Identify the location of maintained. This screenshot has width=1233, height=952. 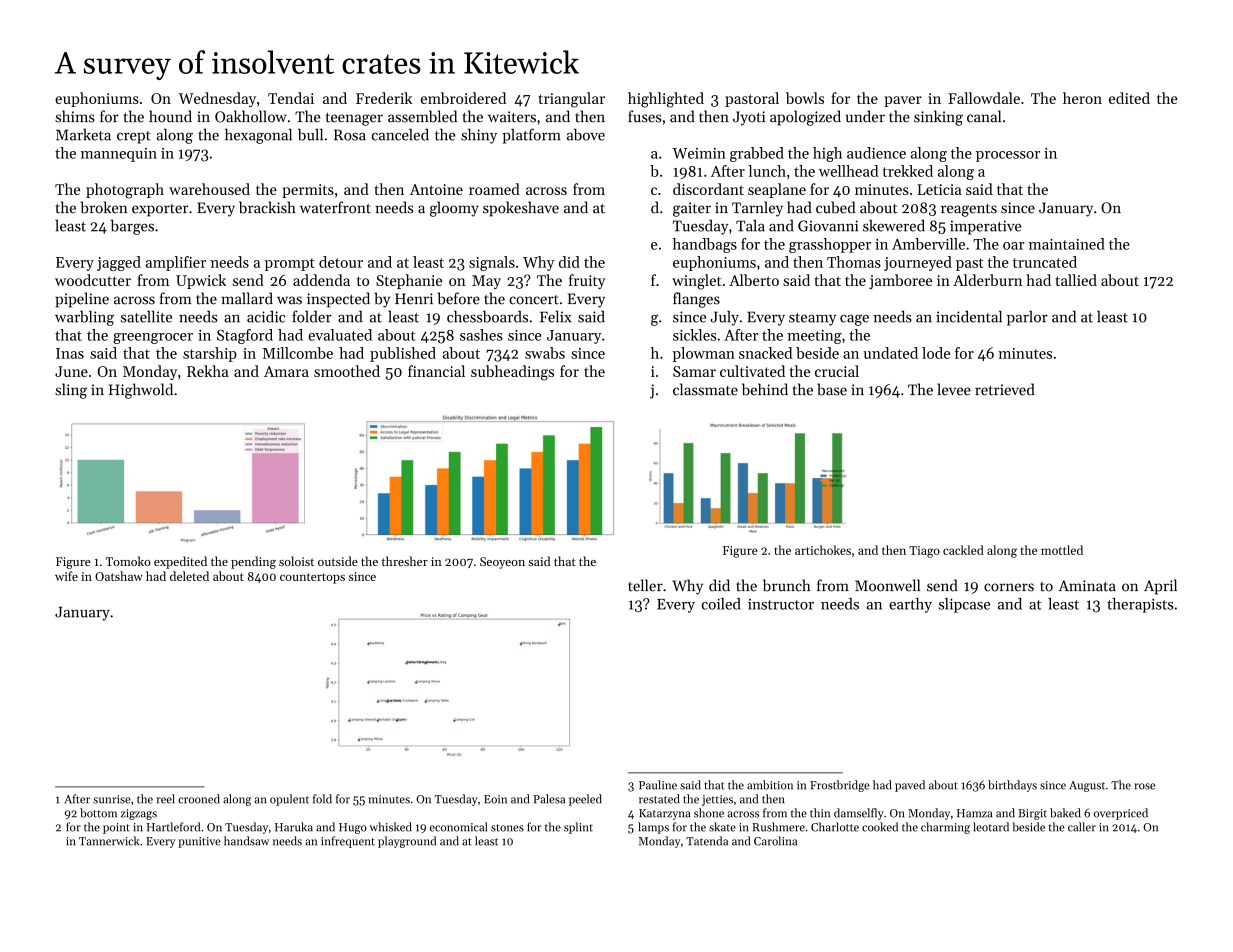
(1067, 244).
